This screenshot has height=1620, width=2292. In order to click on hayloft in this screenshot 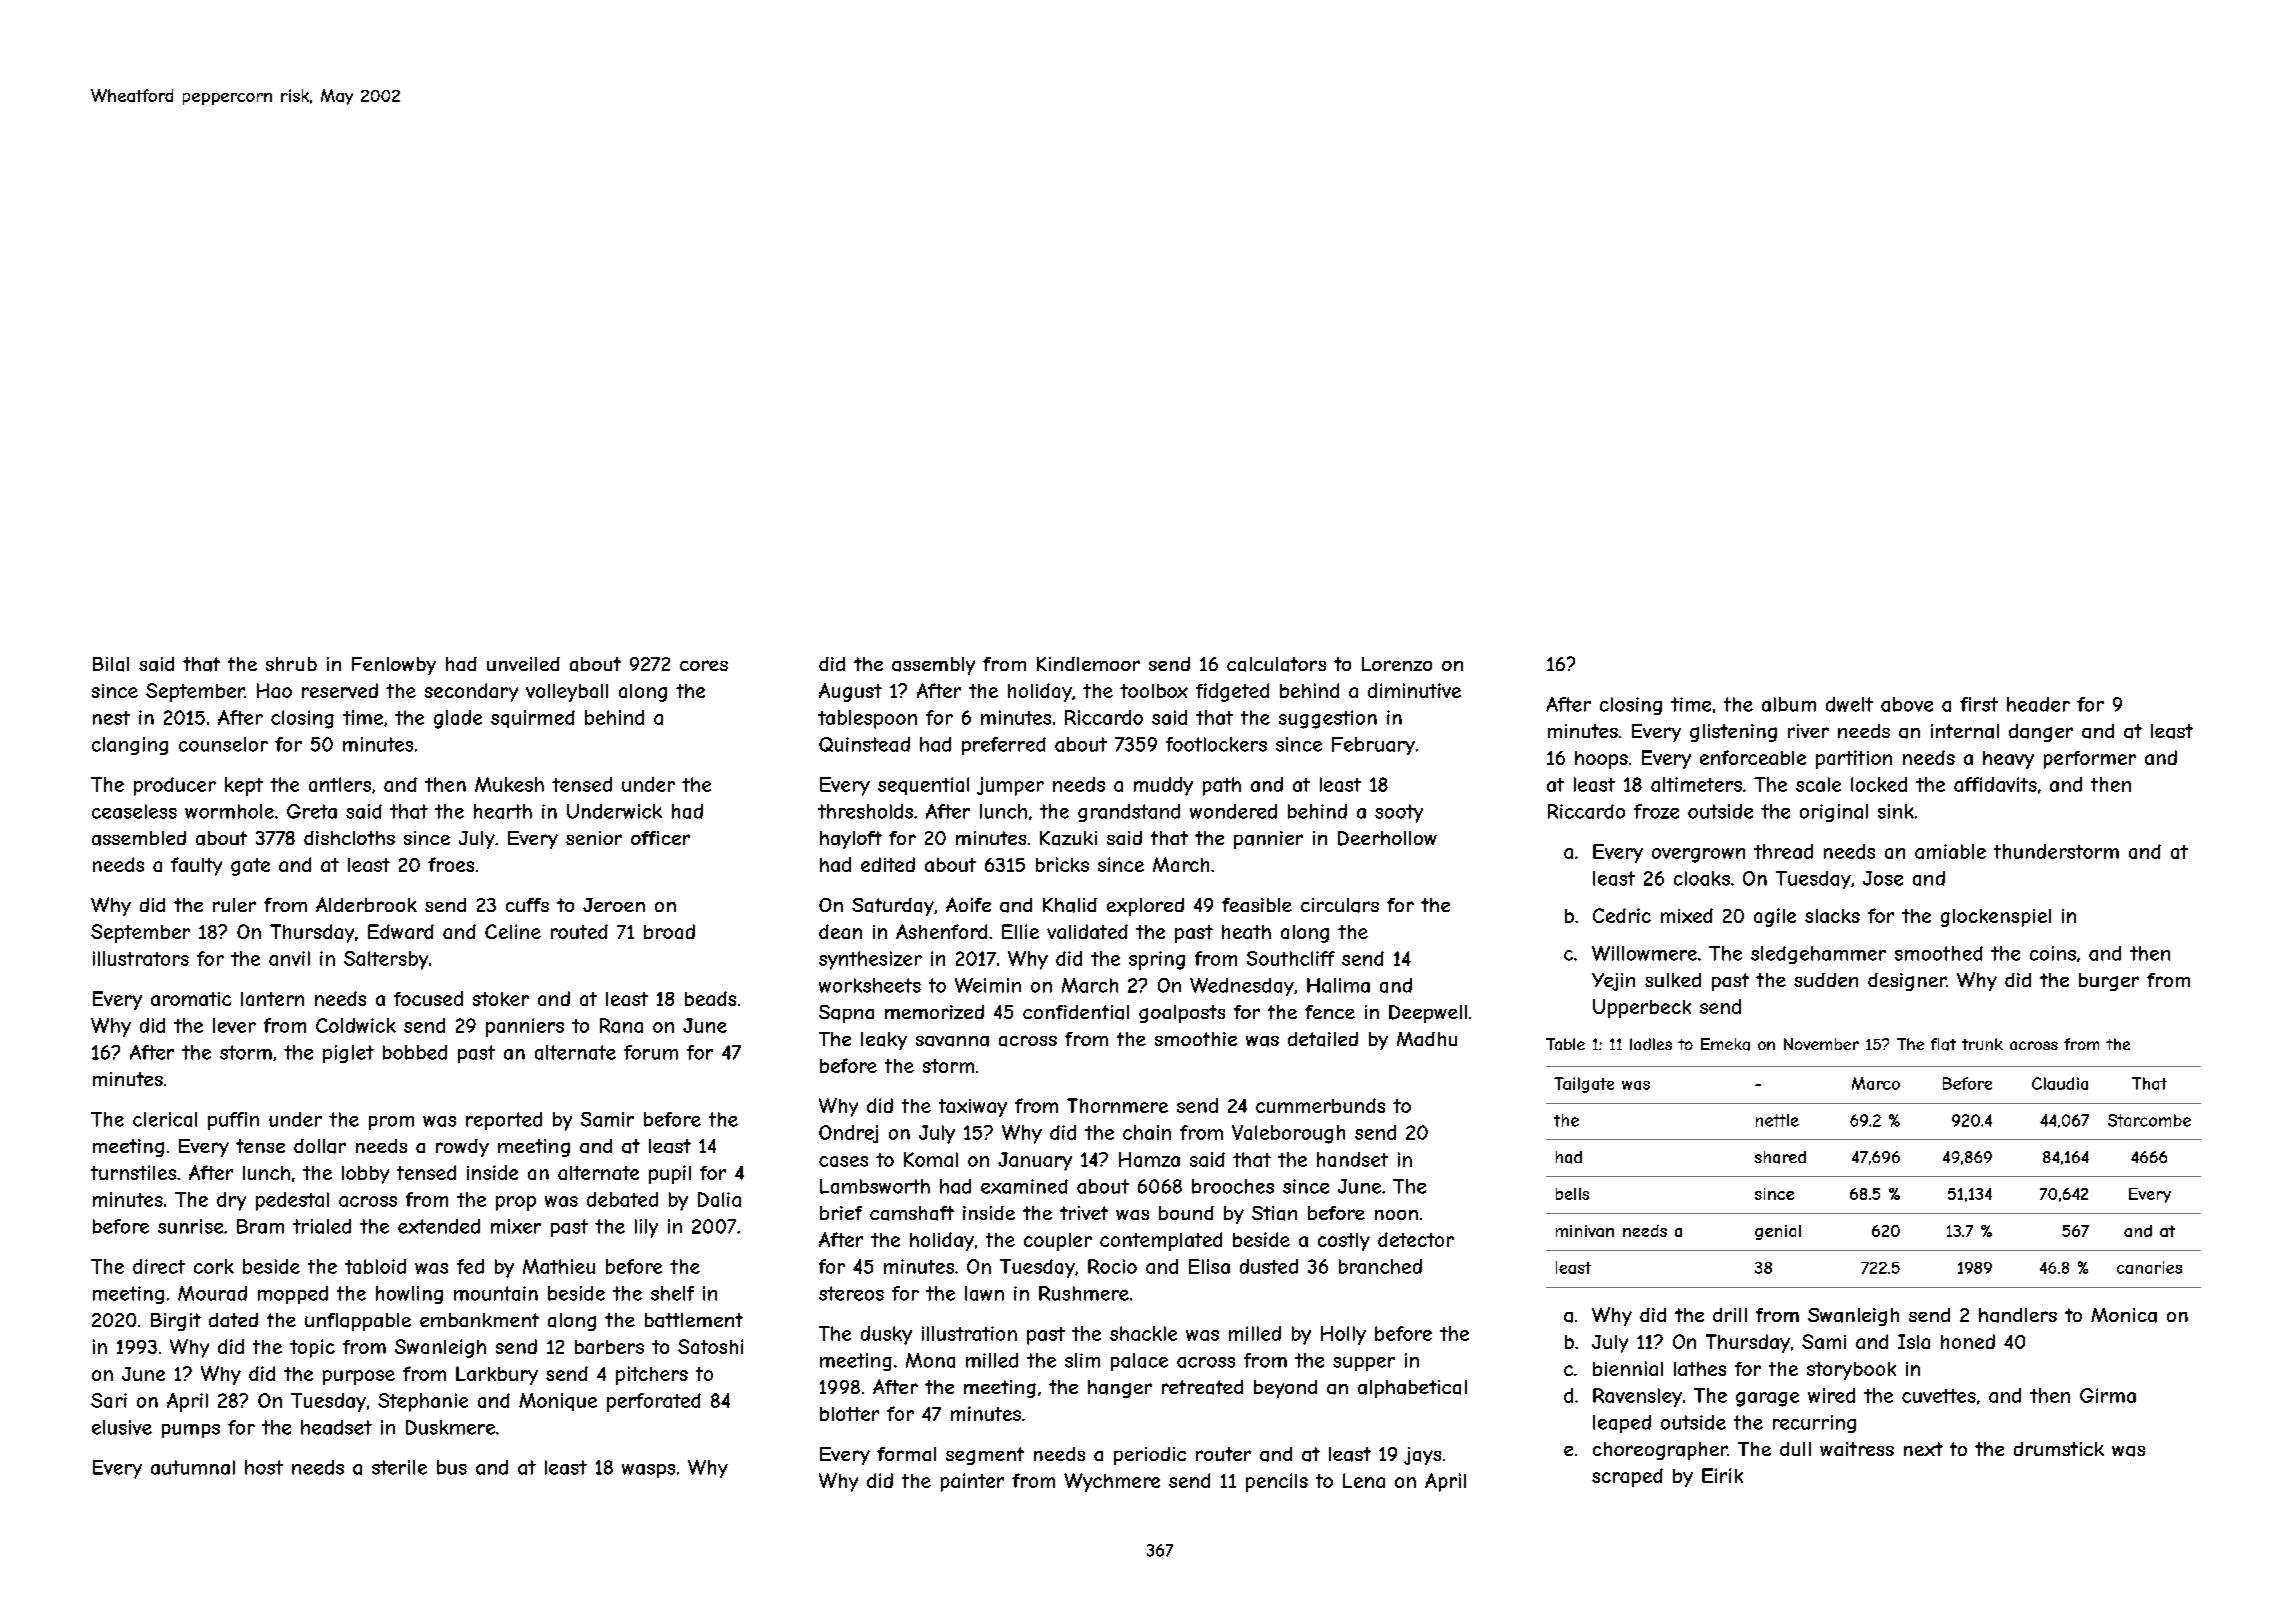, I will do `click(851, 840)`.
